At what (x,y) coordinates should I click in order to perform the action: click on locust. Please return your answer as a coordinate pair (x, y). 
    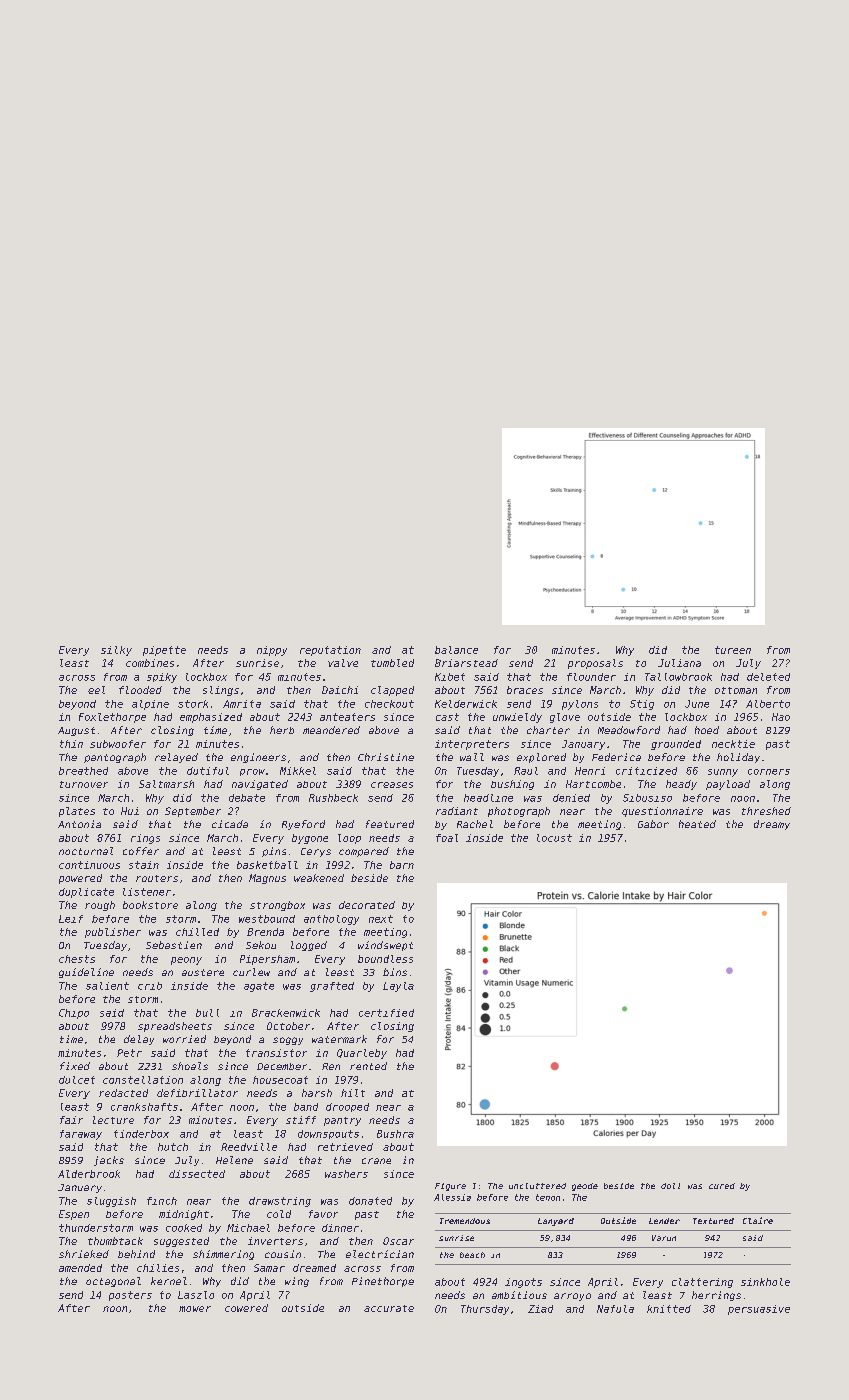
    Looking at the image, I should click on (554, 838).
